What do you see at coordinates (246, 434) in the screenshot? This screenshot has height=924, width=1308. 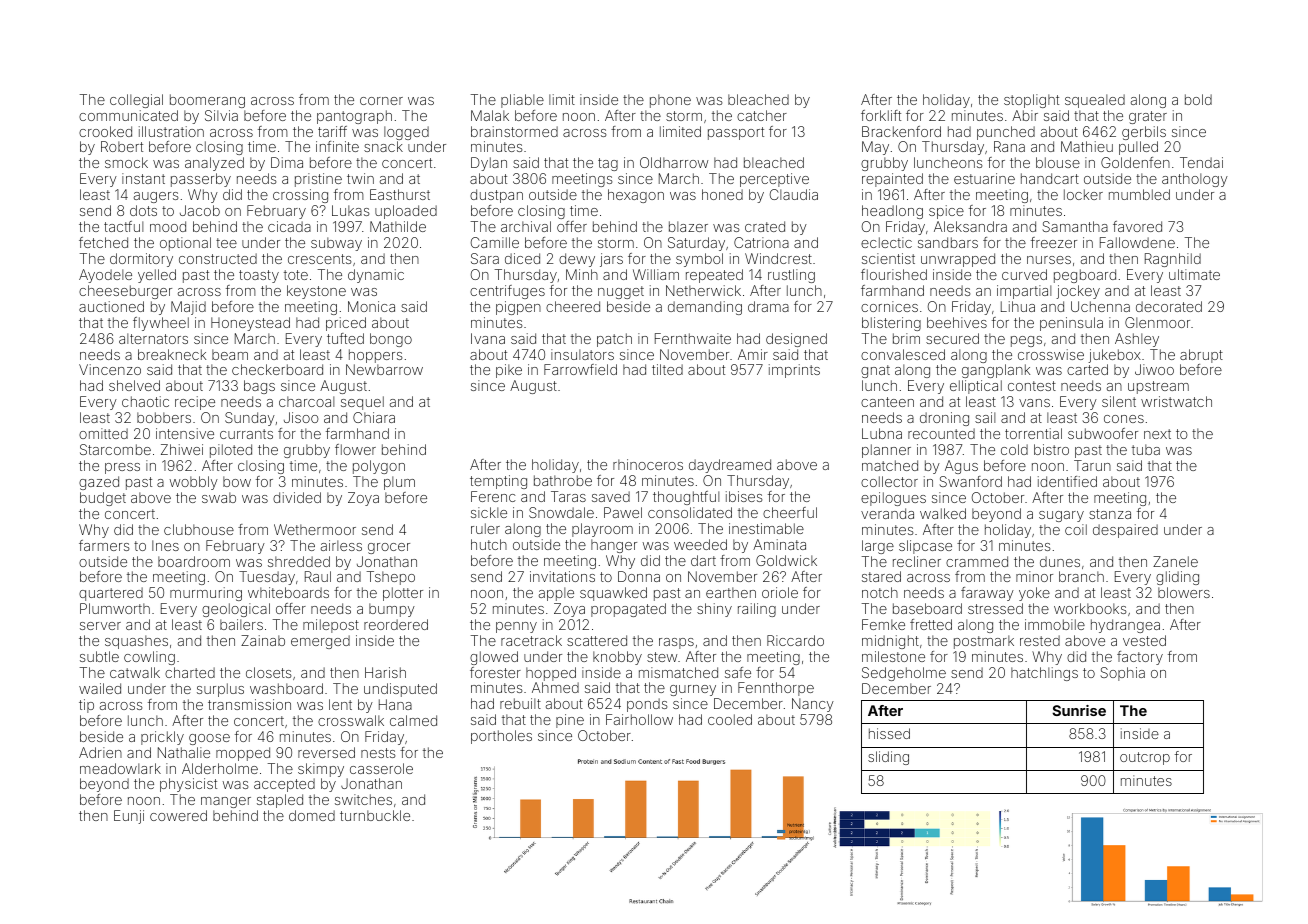 I see `currants` at bounding box center [246, 434].
